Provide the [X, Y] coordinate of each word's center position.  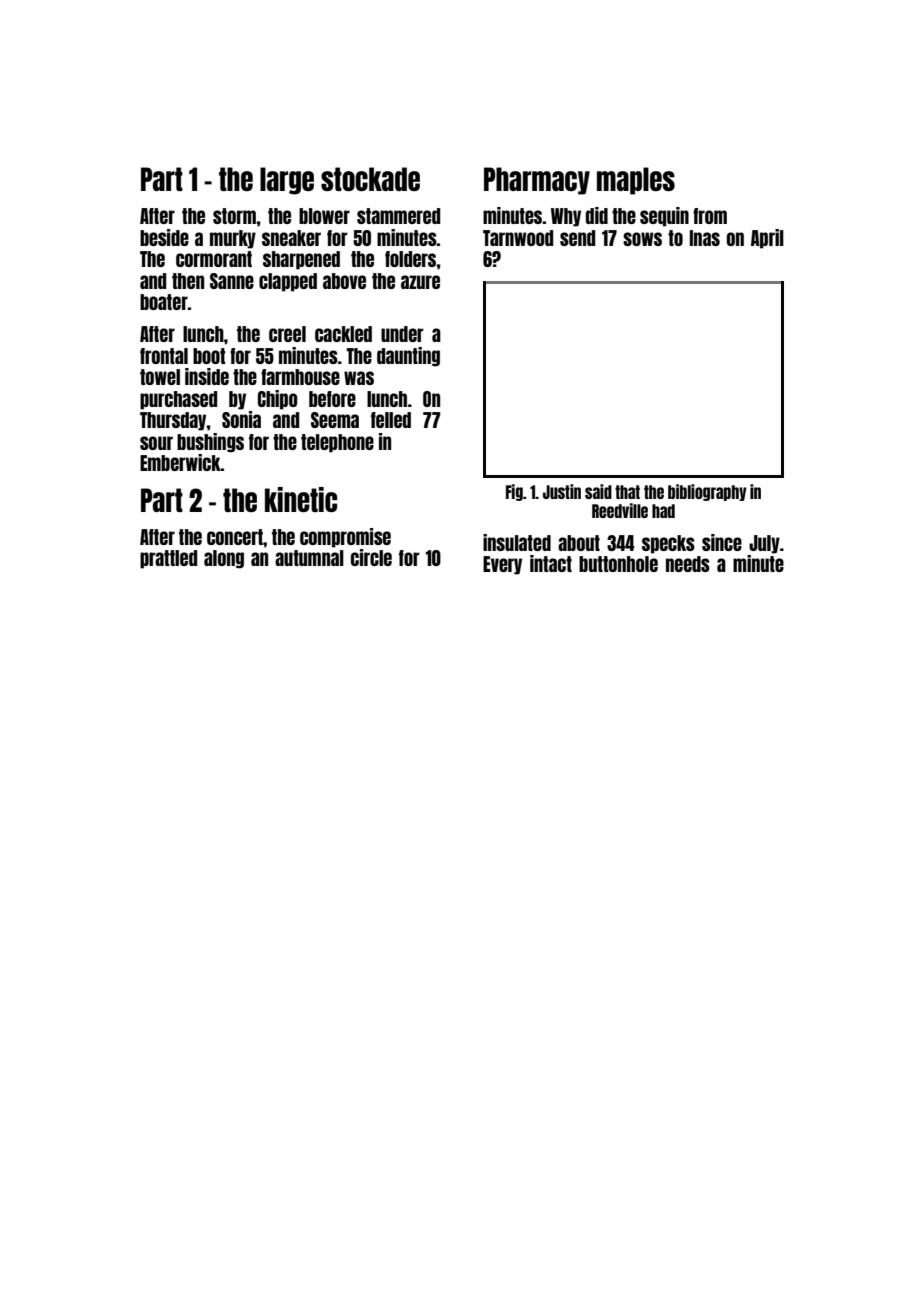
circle [371, 557]
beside [164, 237]
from [710, 216]
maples [636, 181]
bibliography [707, 492]
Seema [335, 420]
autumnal [309, 558]
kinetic [301, 499]
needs [688, 564]
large [287, 181]
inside [207, 376]
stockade [370, 179]
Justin [562, 491]
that [627, 492]
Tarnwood [518, 238]
